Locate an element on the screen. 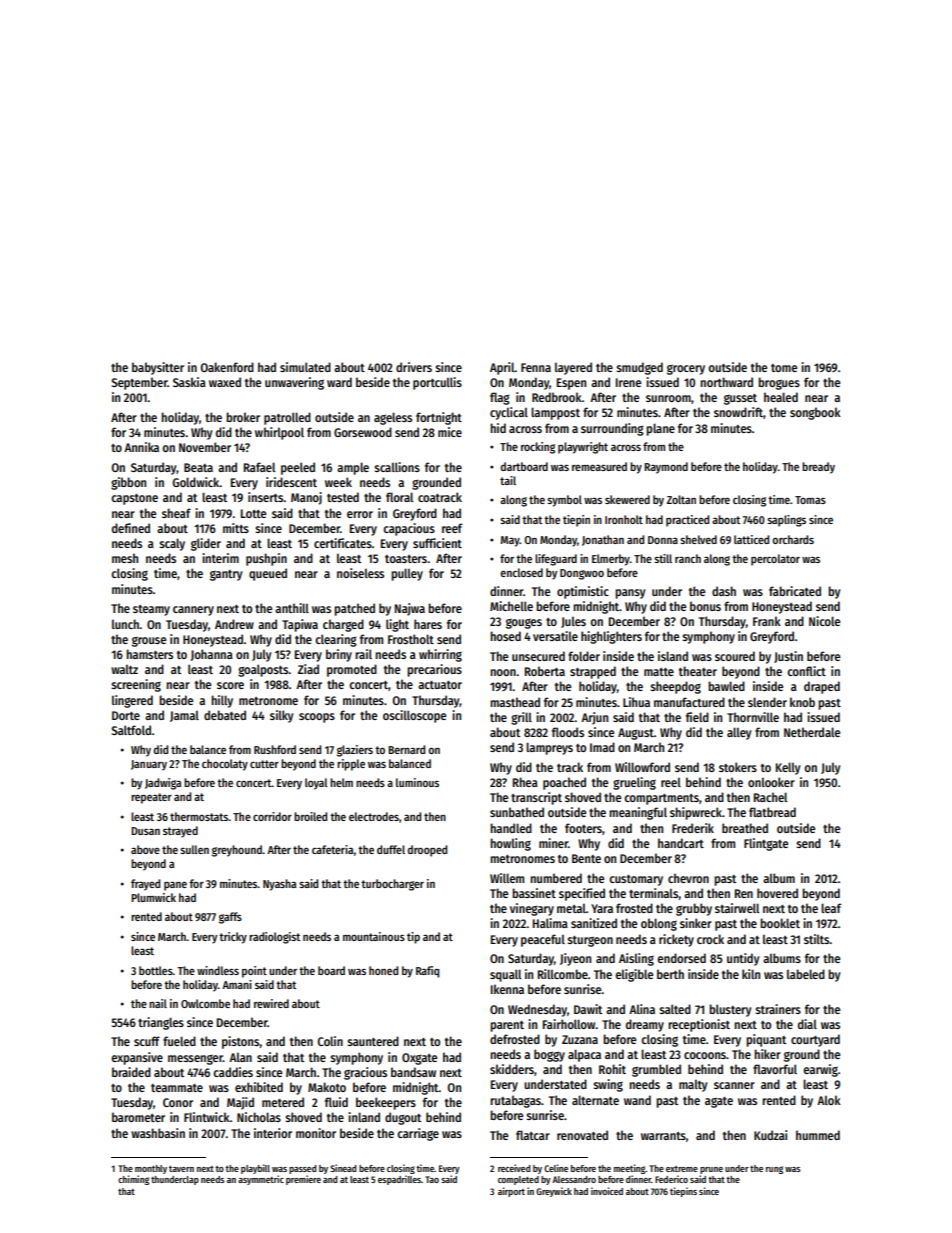 The height and width of the screenshot is (1233, 952). handled is located at coordinates (511, 828).
